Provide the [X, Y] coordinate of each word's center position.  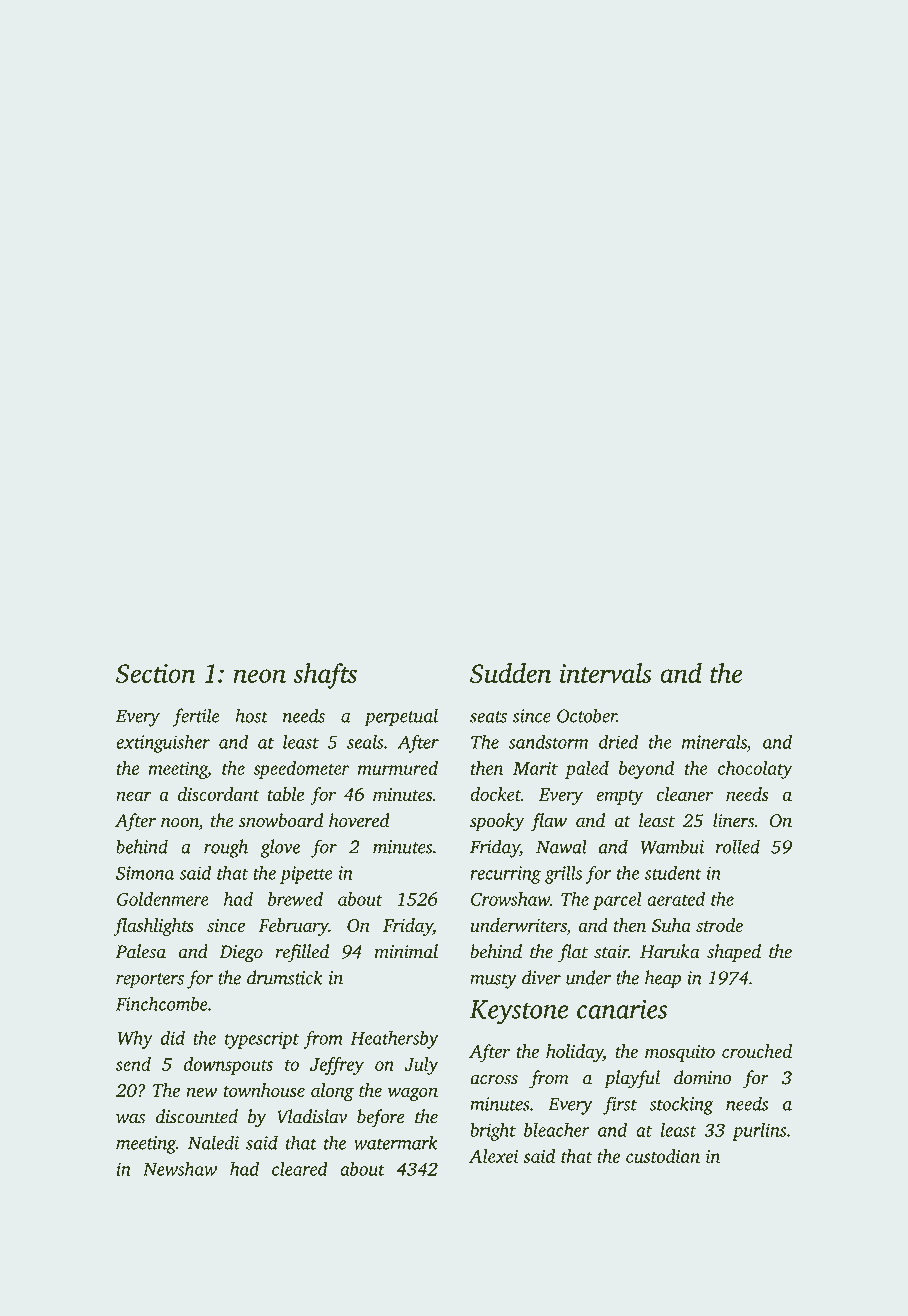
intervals [606, 673]
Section [155, 673]
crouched [757, 1051]
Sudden [510, 673]
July [421, 1066]
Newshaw [180, 1168]
